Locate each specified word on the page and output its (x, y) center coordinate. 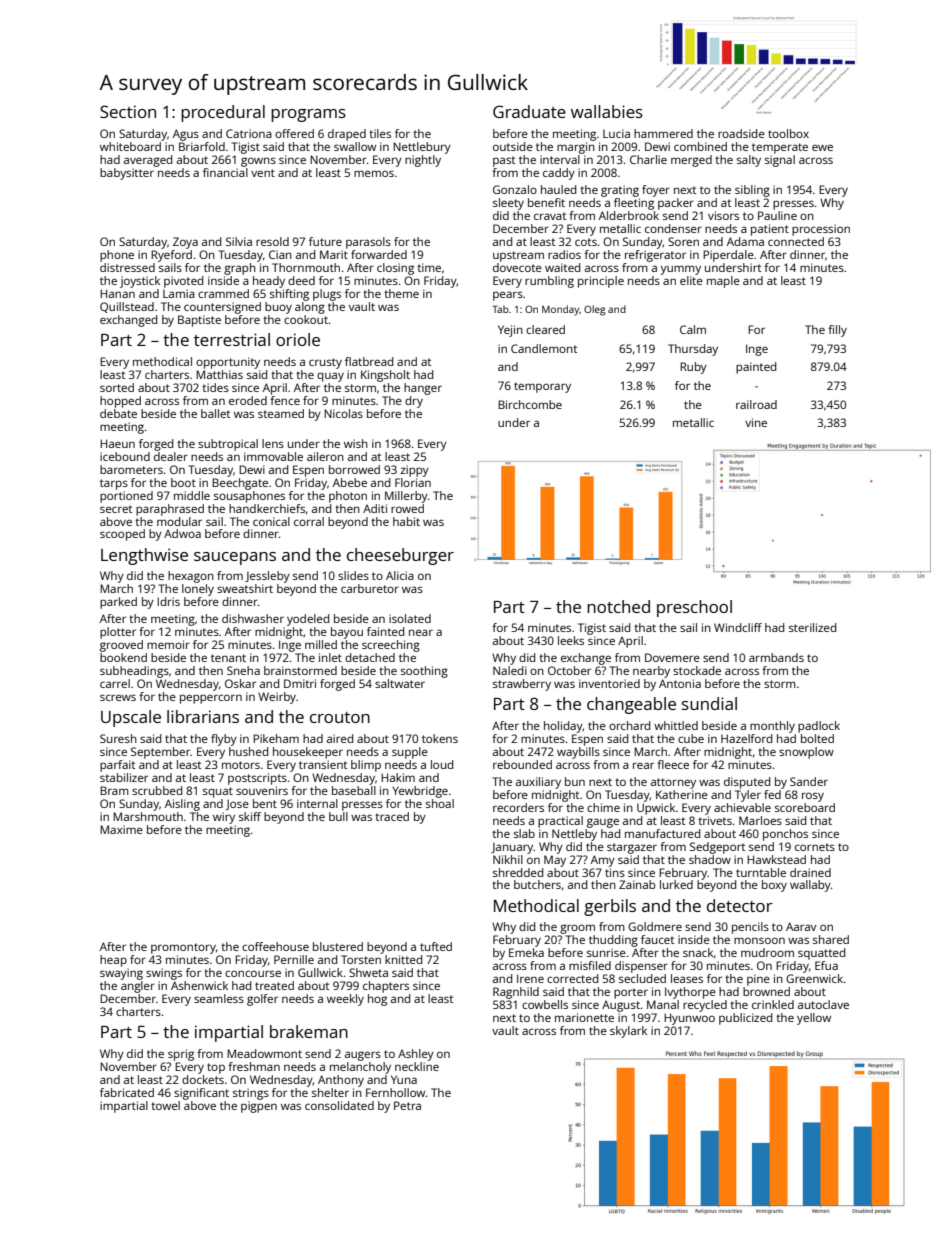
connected (796, 241)
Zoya (185, 243)
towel (165, 1105)
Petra (407, 1105)
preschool (694, 608)
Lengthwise (144, 556)
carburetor (370, 588)
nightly (423, 161)
